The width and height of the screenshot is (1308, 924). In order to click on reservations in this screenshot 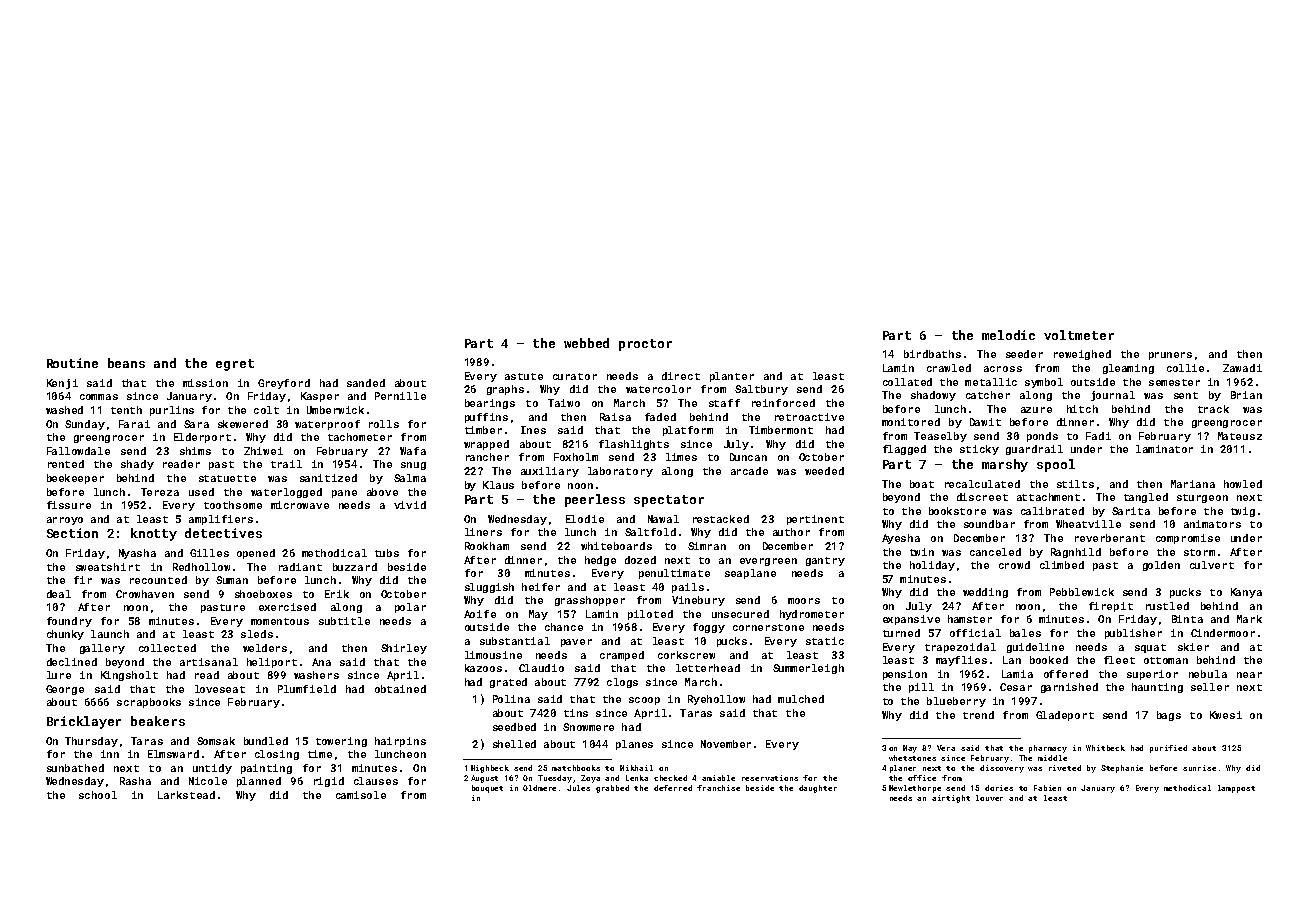, I will do `click(770, 778)`.
